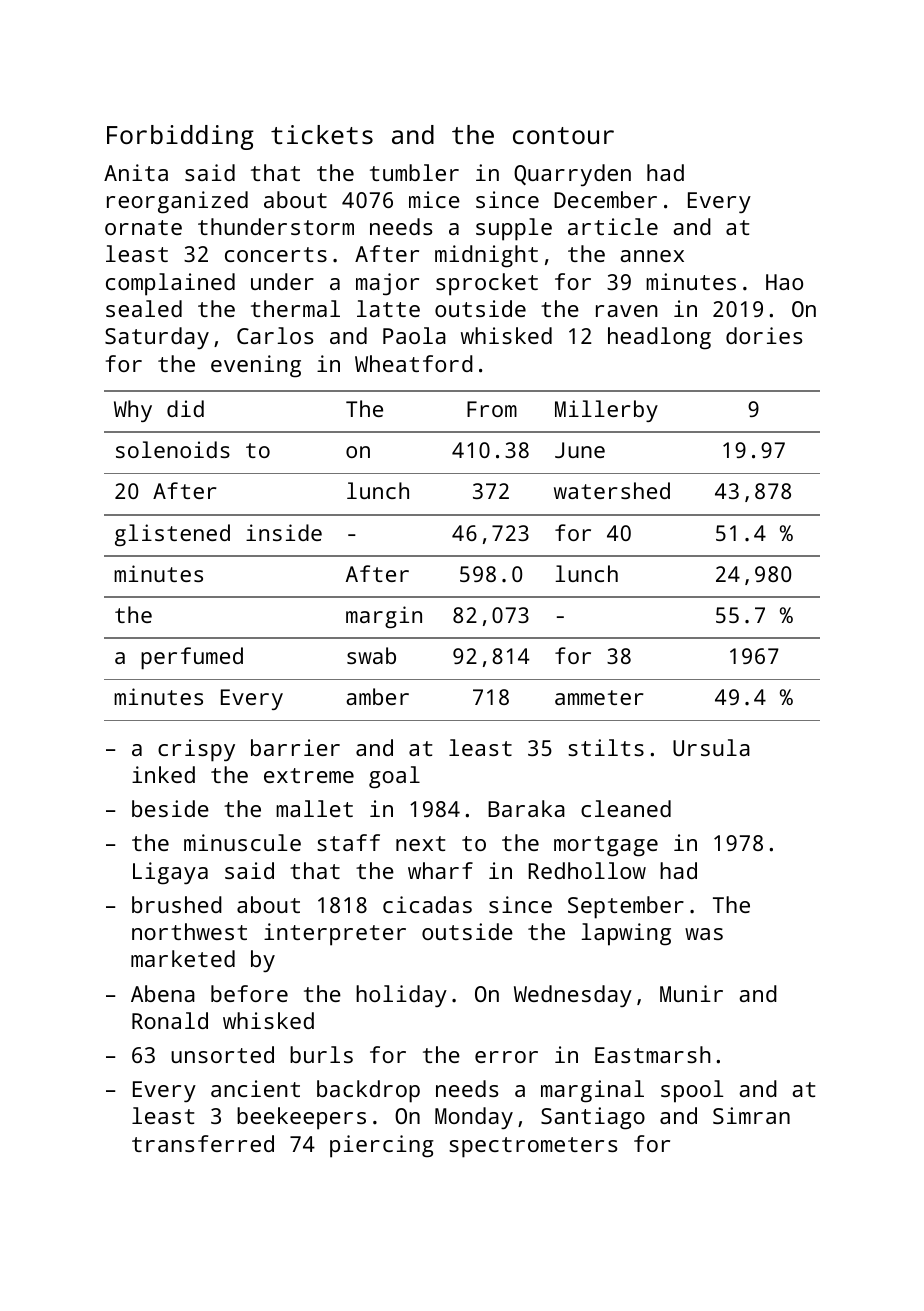  I want to click on crispy, so click(196, 750).
